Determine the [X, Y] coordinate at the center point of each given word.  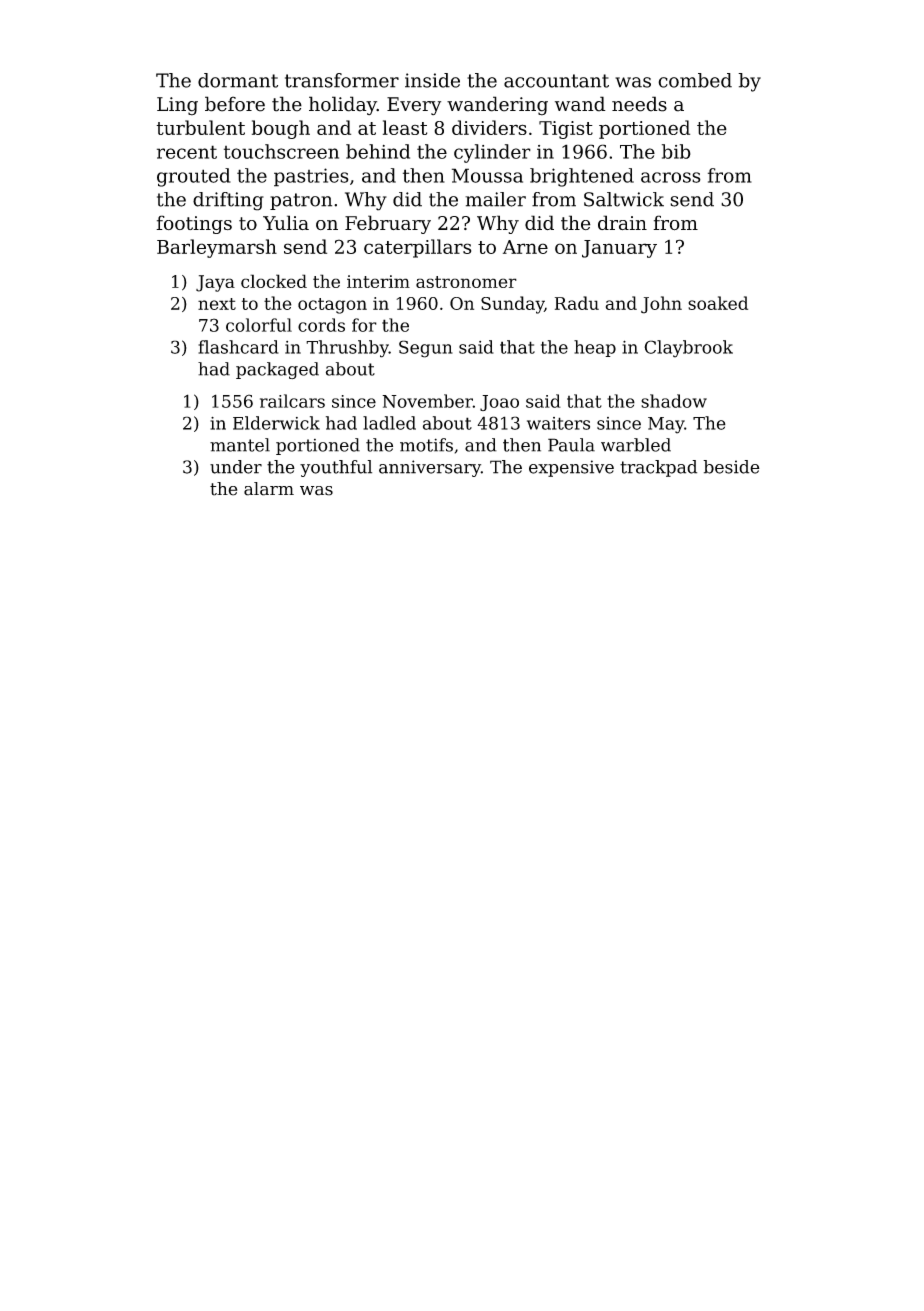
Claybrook [688, 349]
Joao [499, 403]
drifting [228, 201]
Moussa [487, 175]
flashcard [238, 347]
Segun [426, 349]
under [236, 467]
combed [695, 80]
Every [414, 106]
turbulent [200, 127]
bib [676, 151]
